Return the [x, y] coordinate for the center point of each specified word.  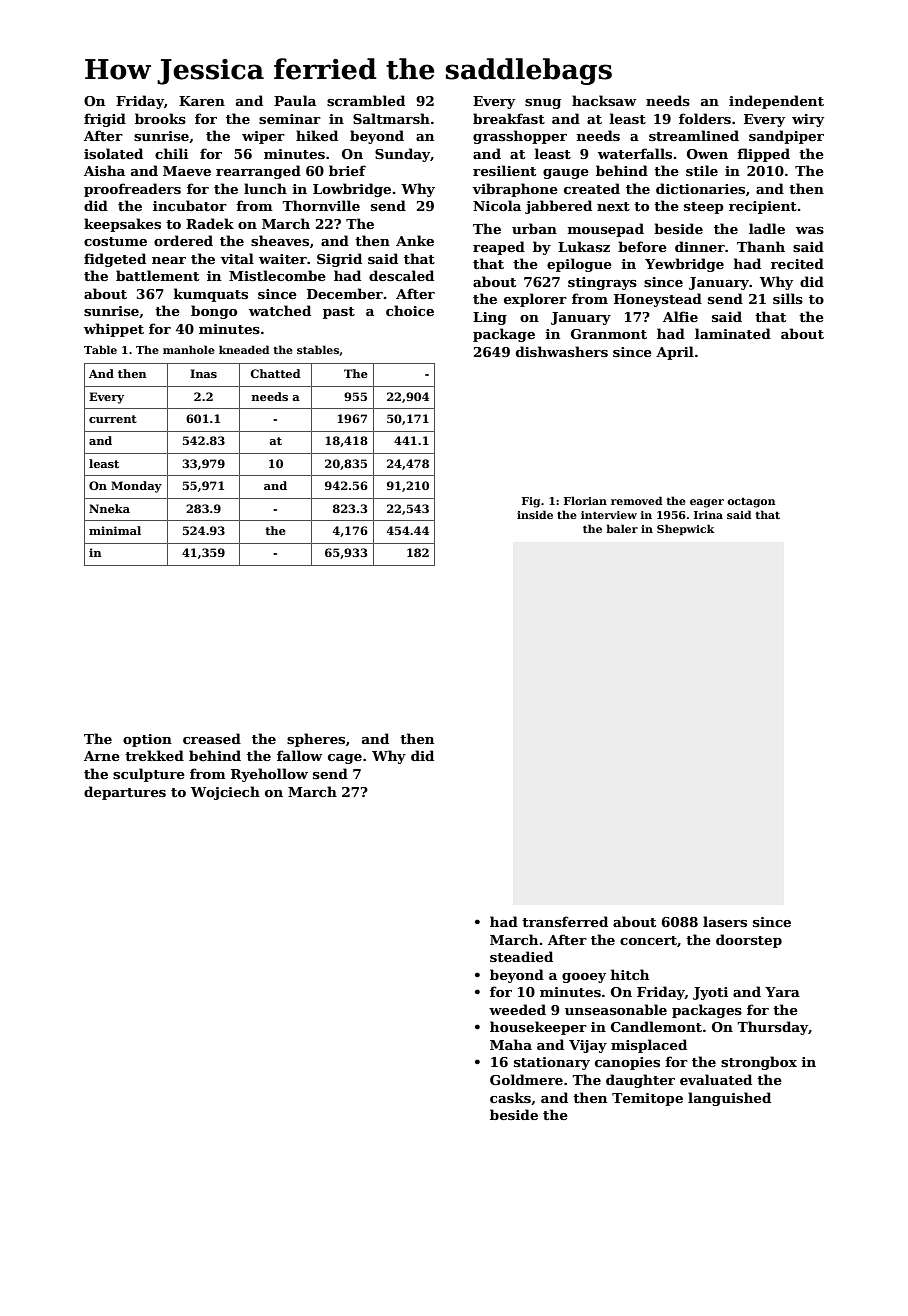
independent [776, 102]
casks [510, 1097]
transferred [565, 921]
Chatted [275, 373]
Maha [511, 1044]
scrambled [366, 100]
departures [125, 793]
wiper [263, 137]
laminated [733, 333]
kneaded [244, 349]
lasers [725, 921]
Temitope [647, 1099]
